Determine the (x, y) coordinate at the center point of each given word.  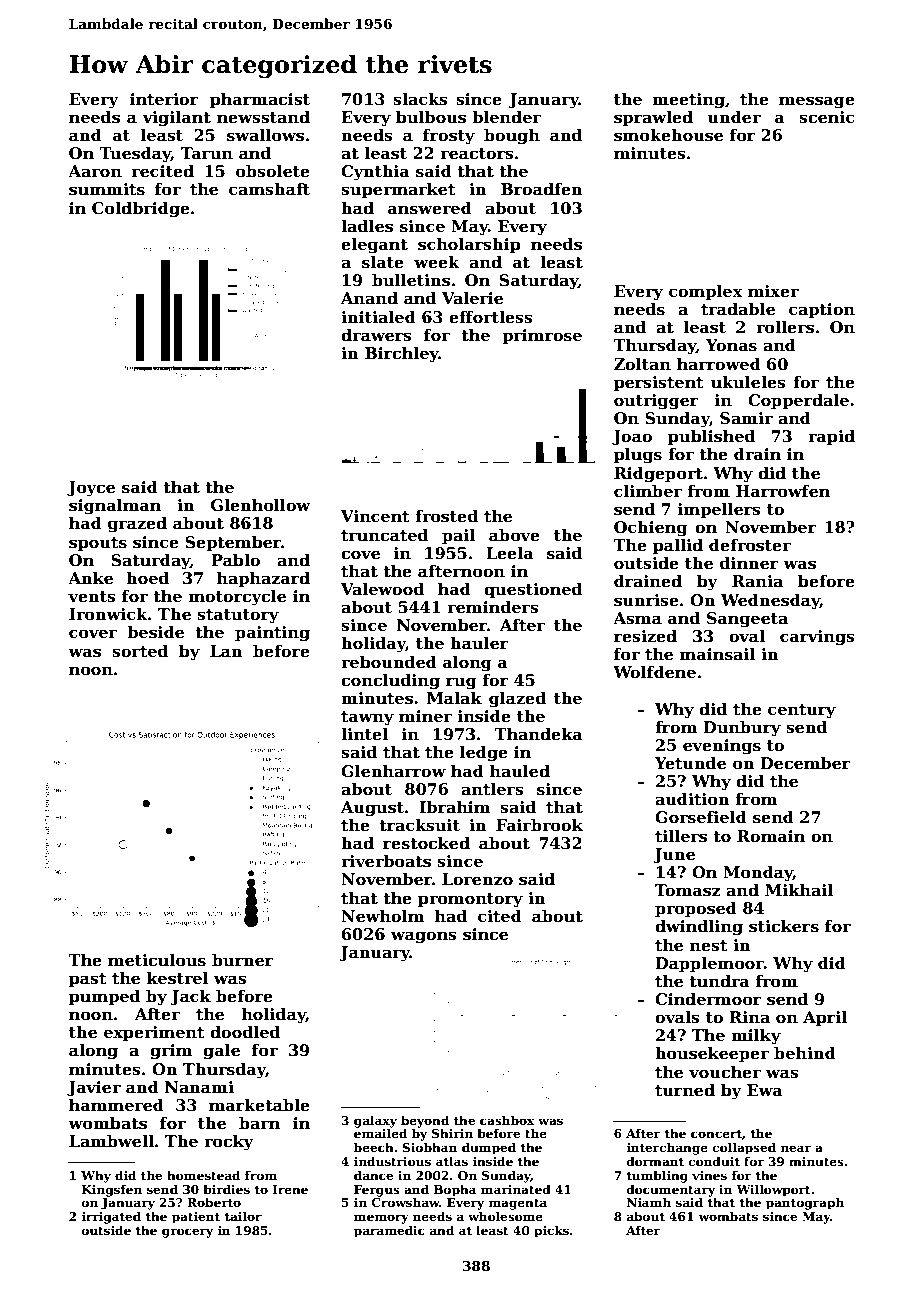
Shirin (452, 1133)
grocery (187, 1233)
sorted (140, 651)
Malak (454, 698)
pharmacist (260, 101)
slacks (420, 99)
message (817, 102)
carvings (817, 638)
